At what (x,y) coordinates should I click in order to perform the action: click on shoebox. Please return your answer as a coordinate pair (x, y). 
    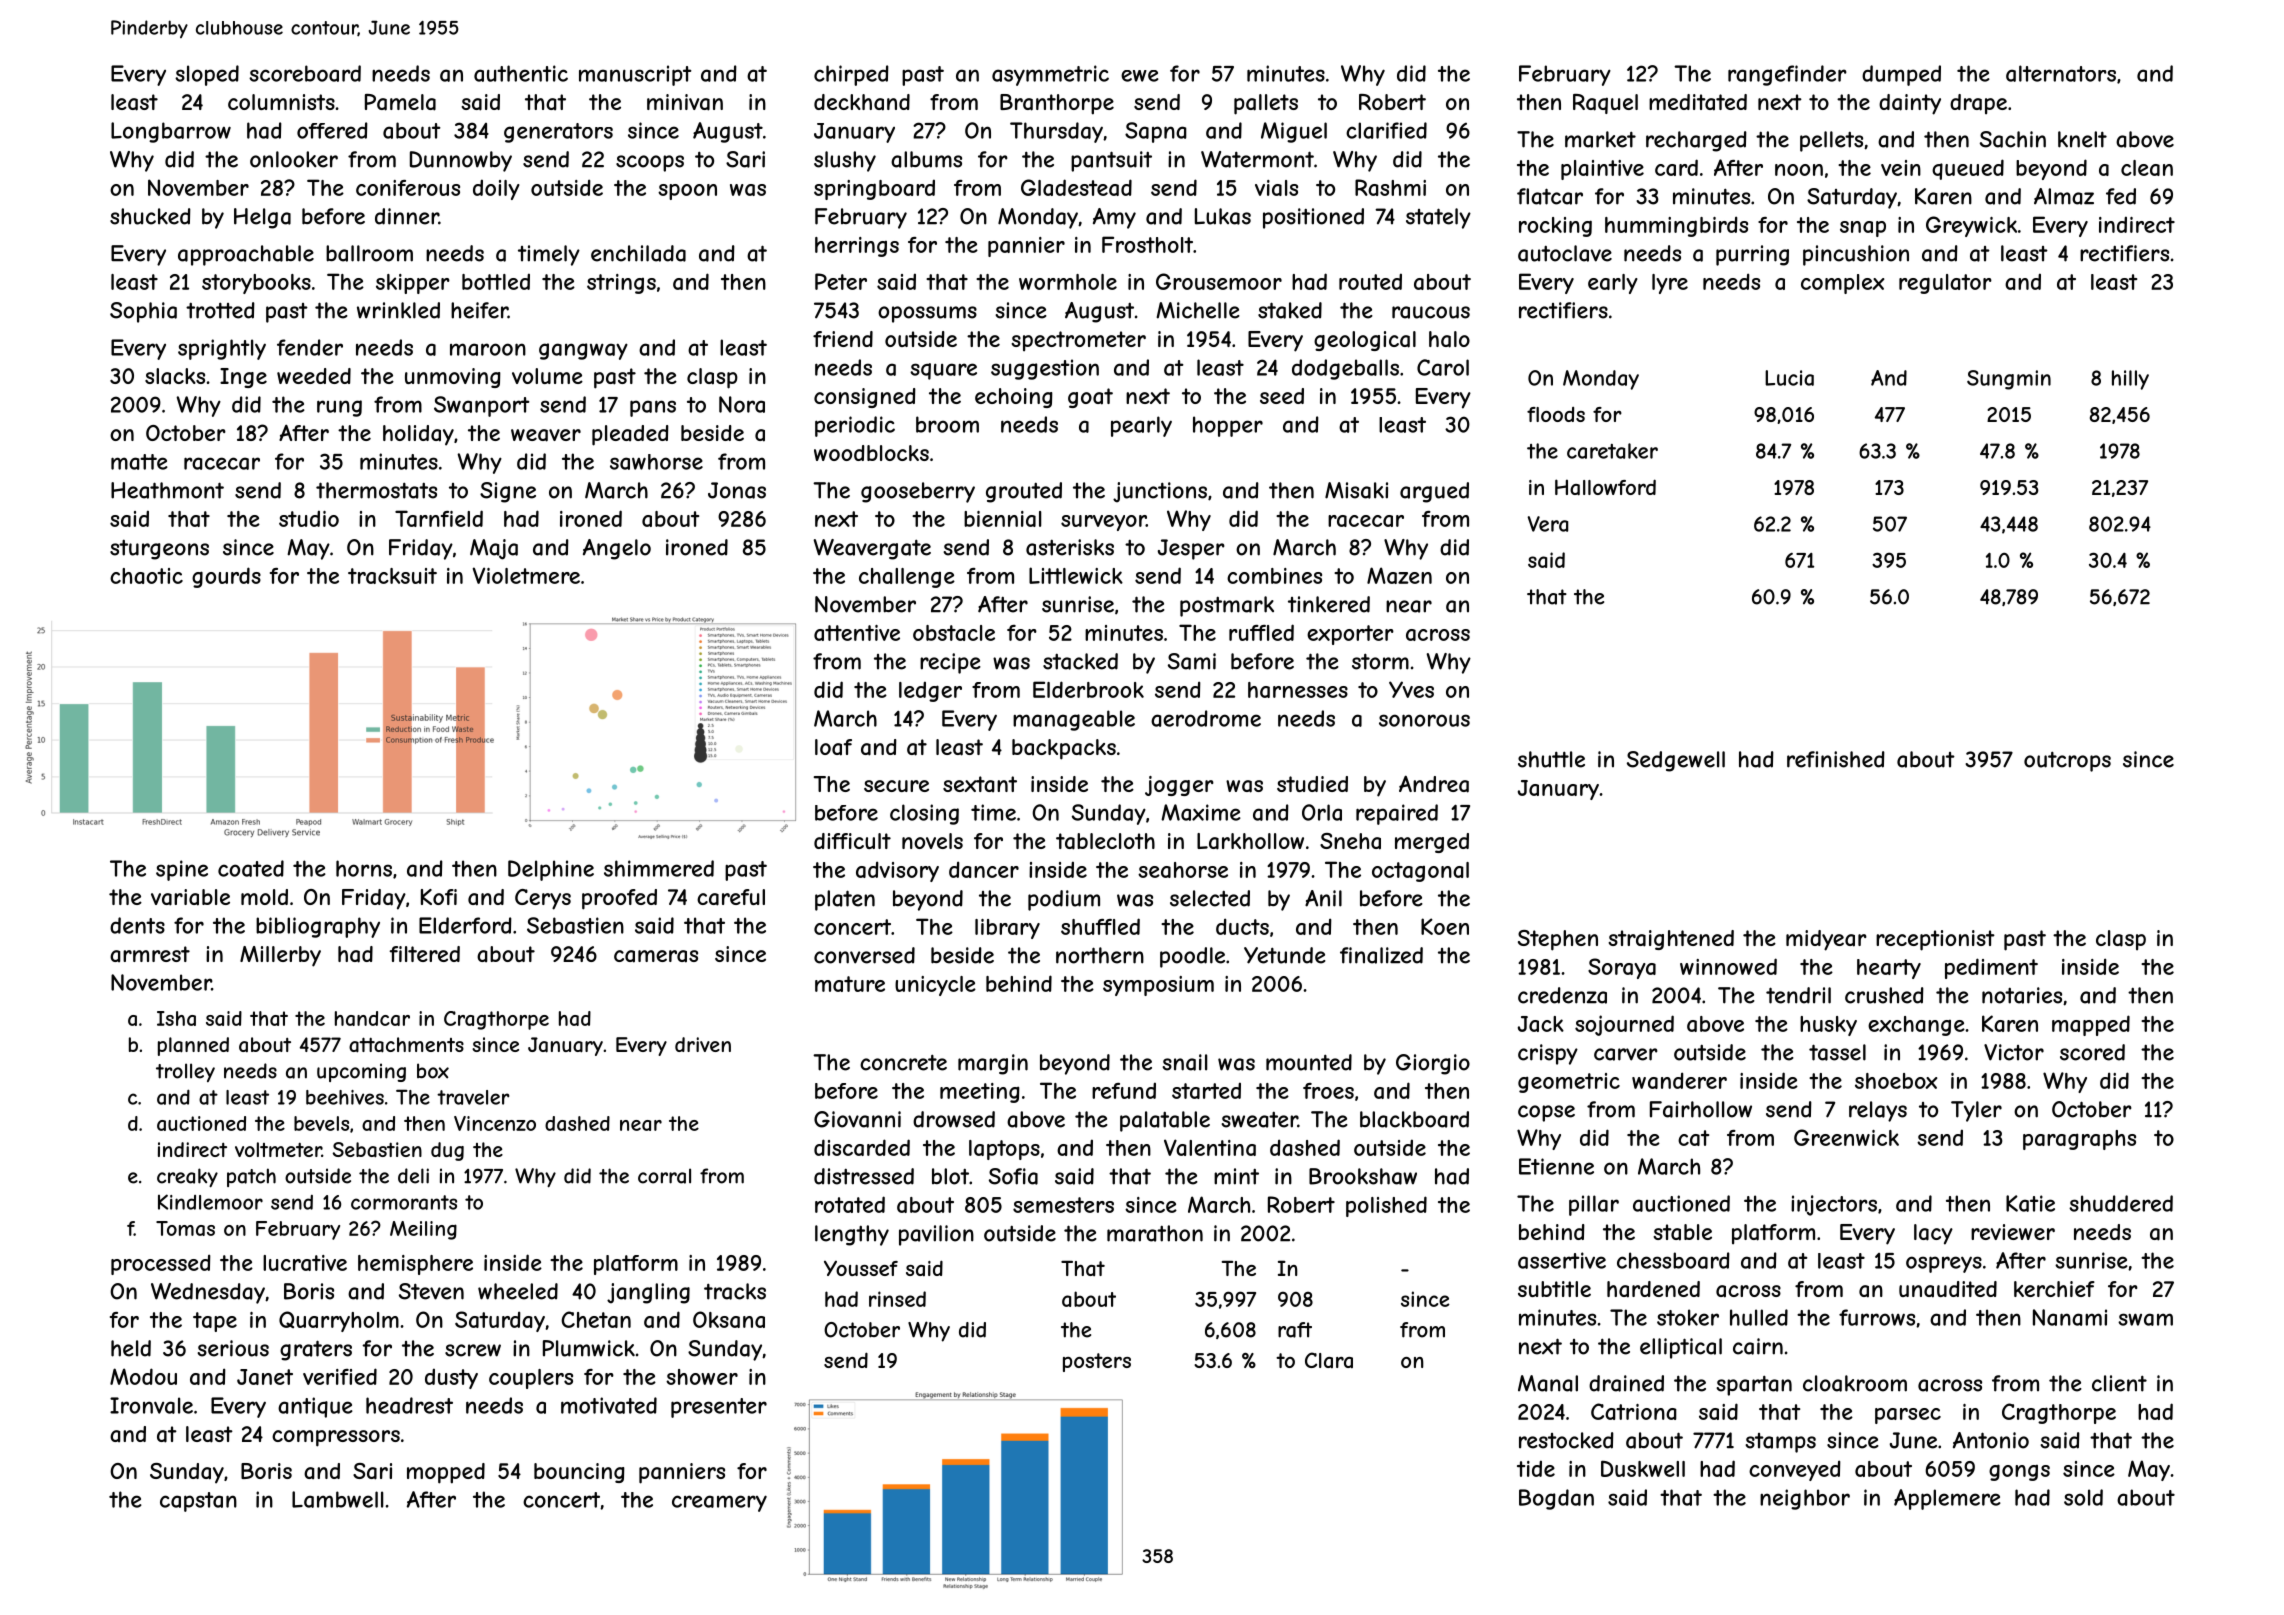
    Looking at the image, I should click on (1896, 1081).
